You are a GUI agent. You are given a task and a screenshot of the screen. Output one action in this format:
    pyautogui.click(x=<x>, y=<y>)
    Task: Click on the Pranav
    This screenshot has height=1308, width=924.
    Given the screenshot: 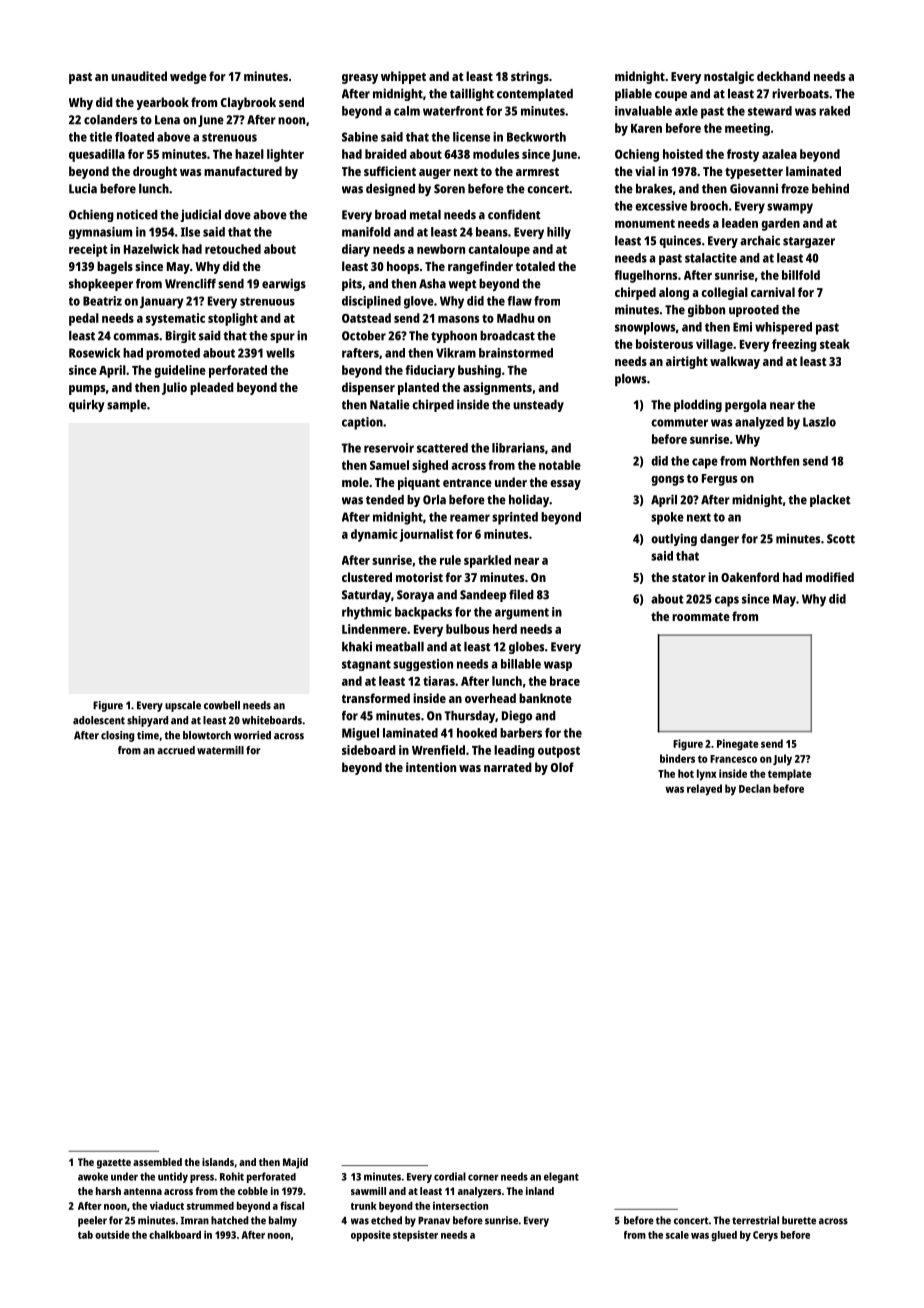 What is the action you would take?
    pyautogui.click(x=434, y=1221)
